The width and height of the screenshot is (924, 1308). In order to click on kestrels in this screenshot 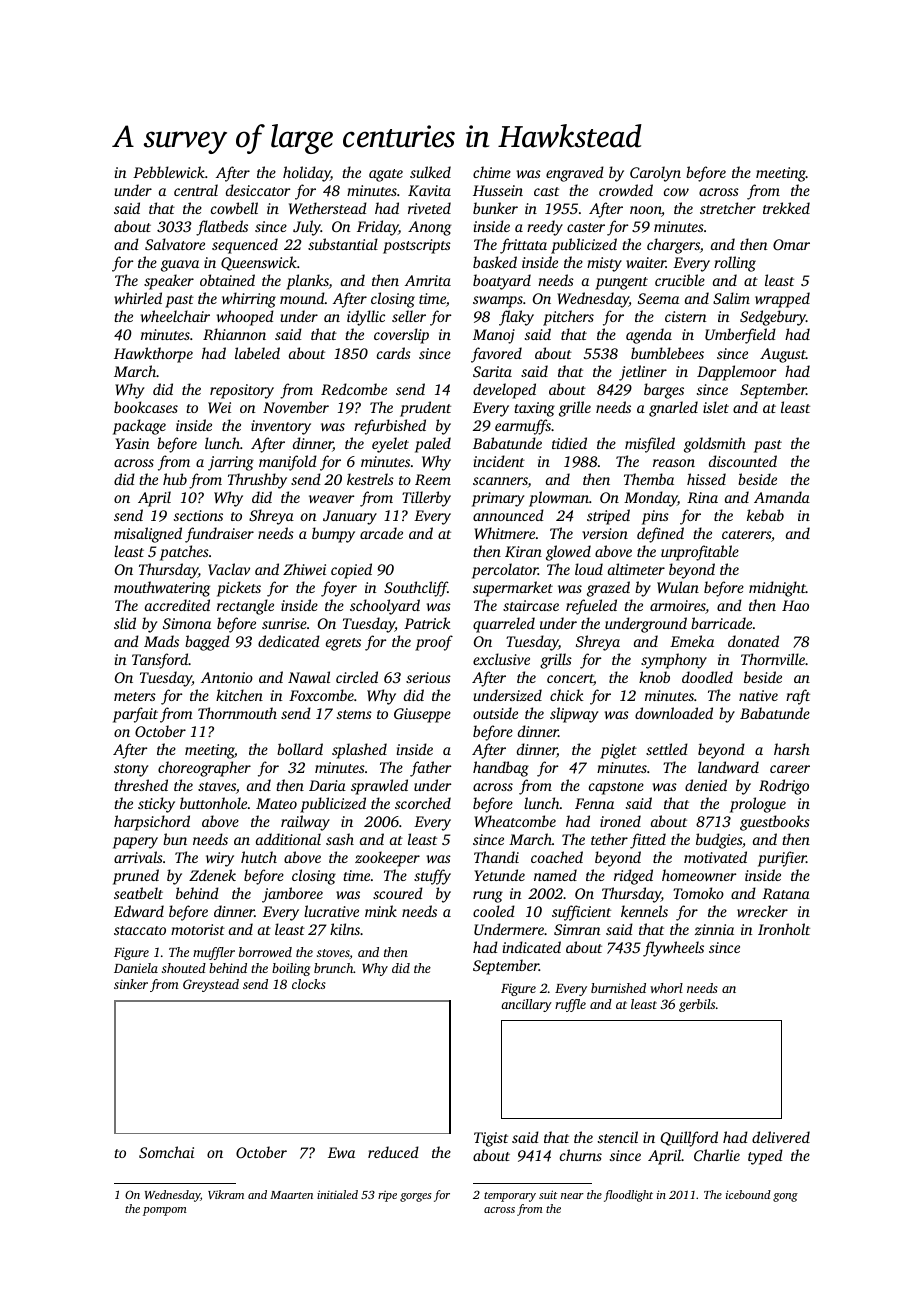, I will do `click(370, 479)`.
